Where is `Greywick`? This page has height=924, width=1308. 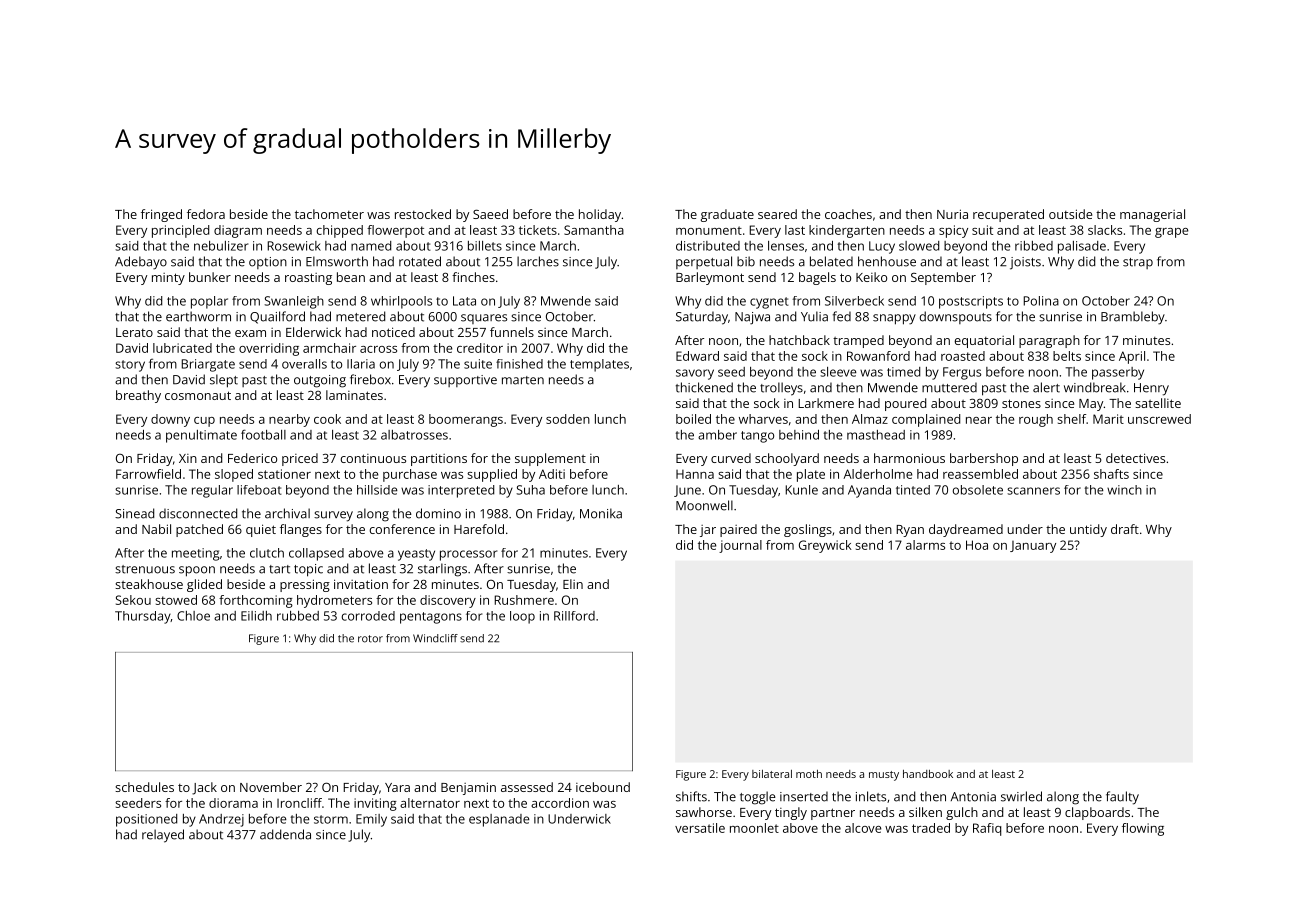 Greywick is located at coordinates (825, 546).
